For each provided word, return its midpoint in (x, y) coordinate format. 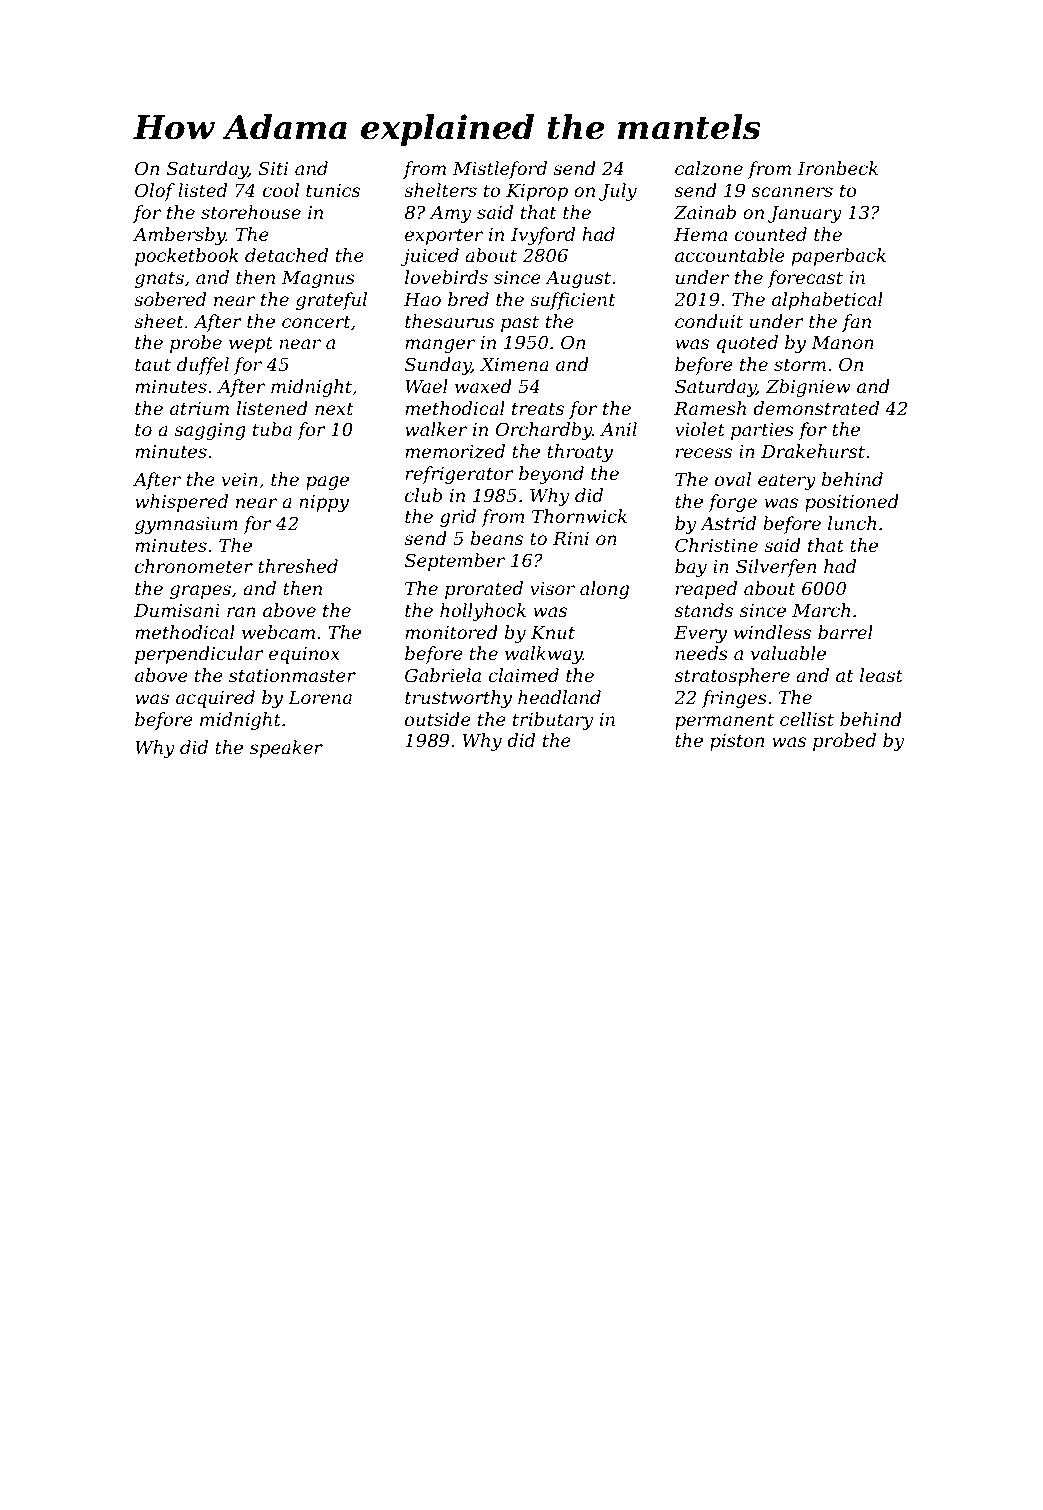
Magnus (318, 279)
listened (272, 408)
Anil (618, 429)
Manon (842, 342)
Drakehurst (813, 451)
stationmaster (292, 675)
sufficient (572, 301)
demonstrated (816, 408)
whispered (181, 503)
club (423, 495)
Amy (450, 214)
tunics (333, 190)
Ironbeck (838, 168)
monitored (451, 632)
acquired (215, 699)
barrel (845, 632)
